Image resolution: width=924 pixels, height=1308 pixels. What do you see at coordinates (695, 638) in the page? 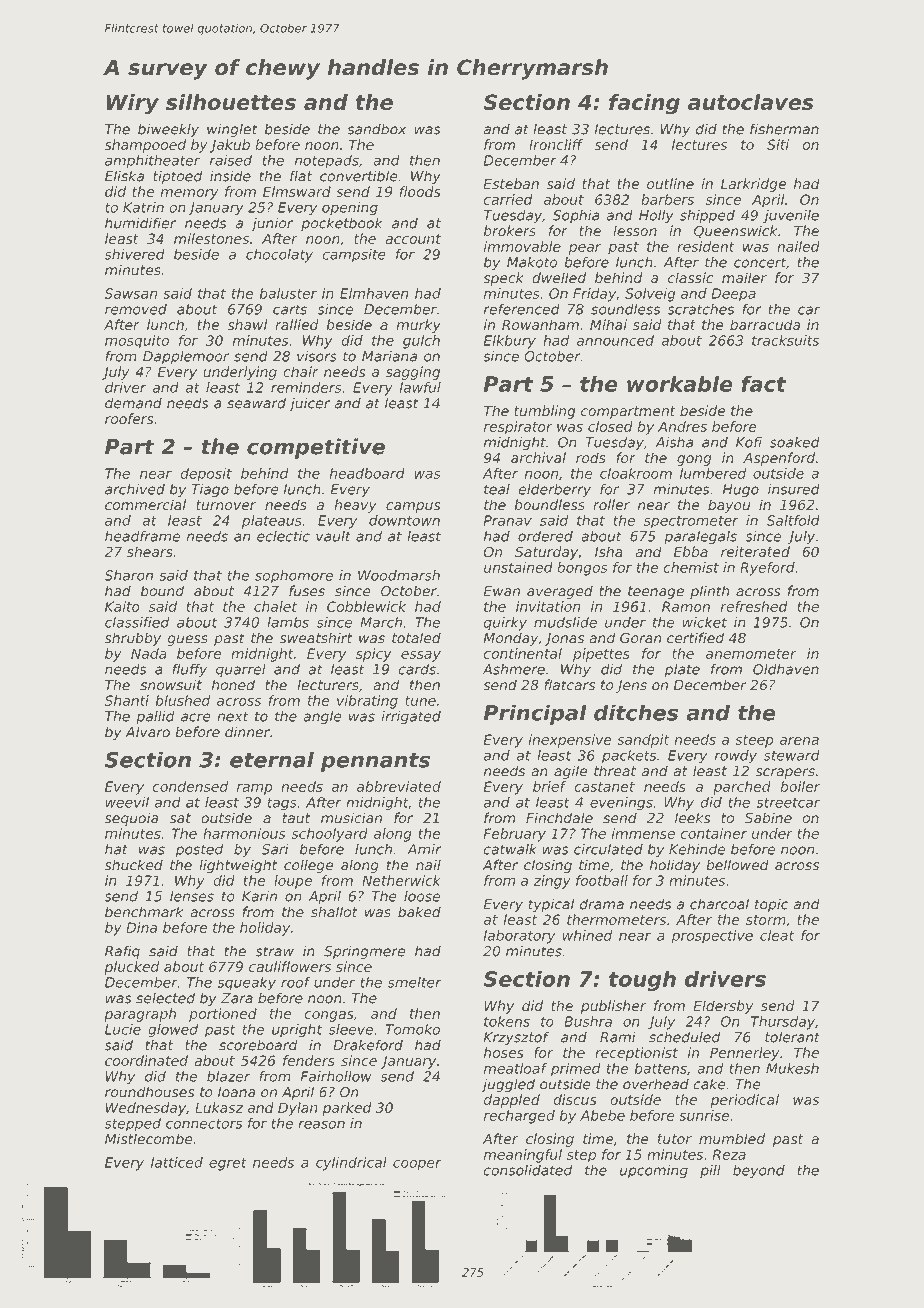
I see `certified` at bounding box center [695, 638].
